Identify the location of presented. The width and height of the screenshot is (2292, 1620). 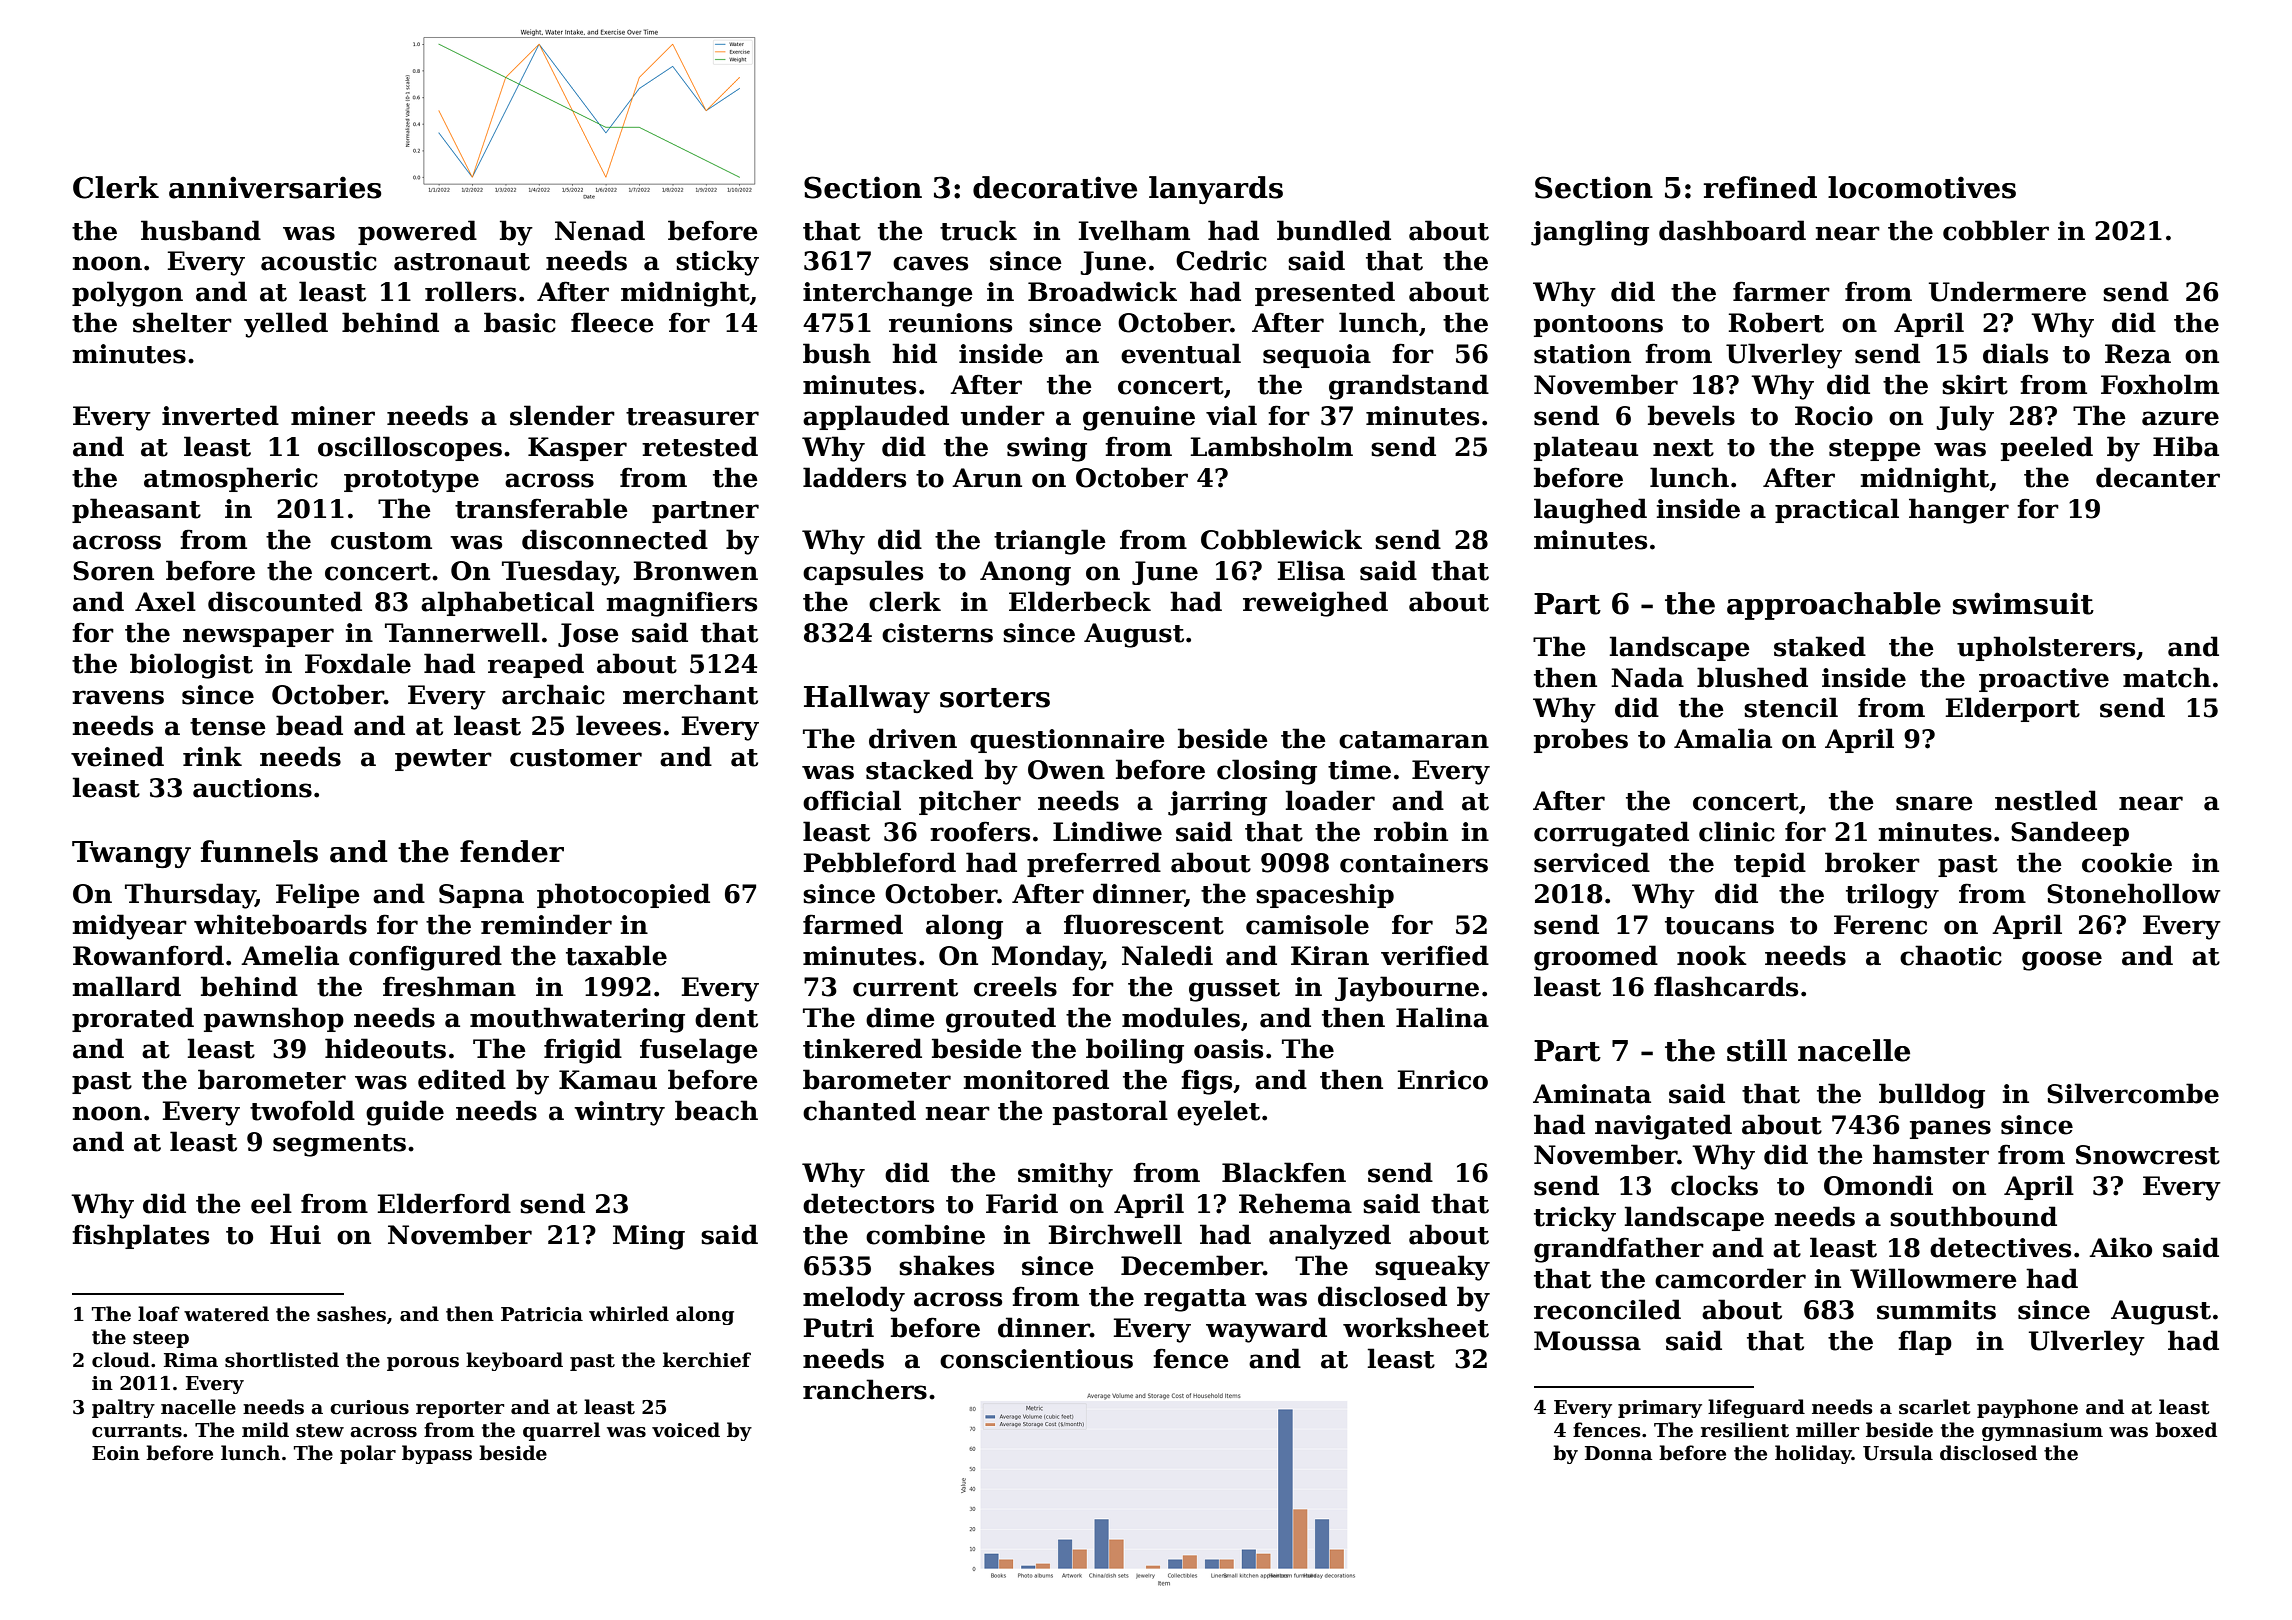
(1325, 293).
